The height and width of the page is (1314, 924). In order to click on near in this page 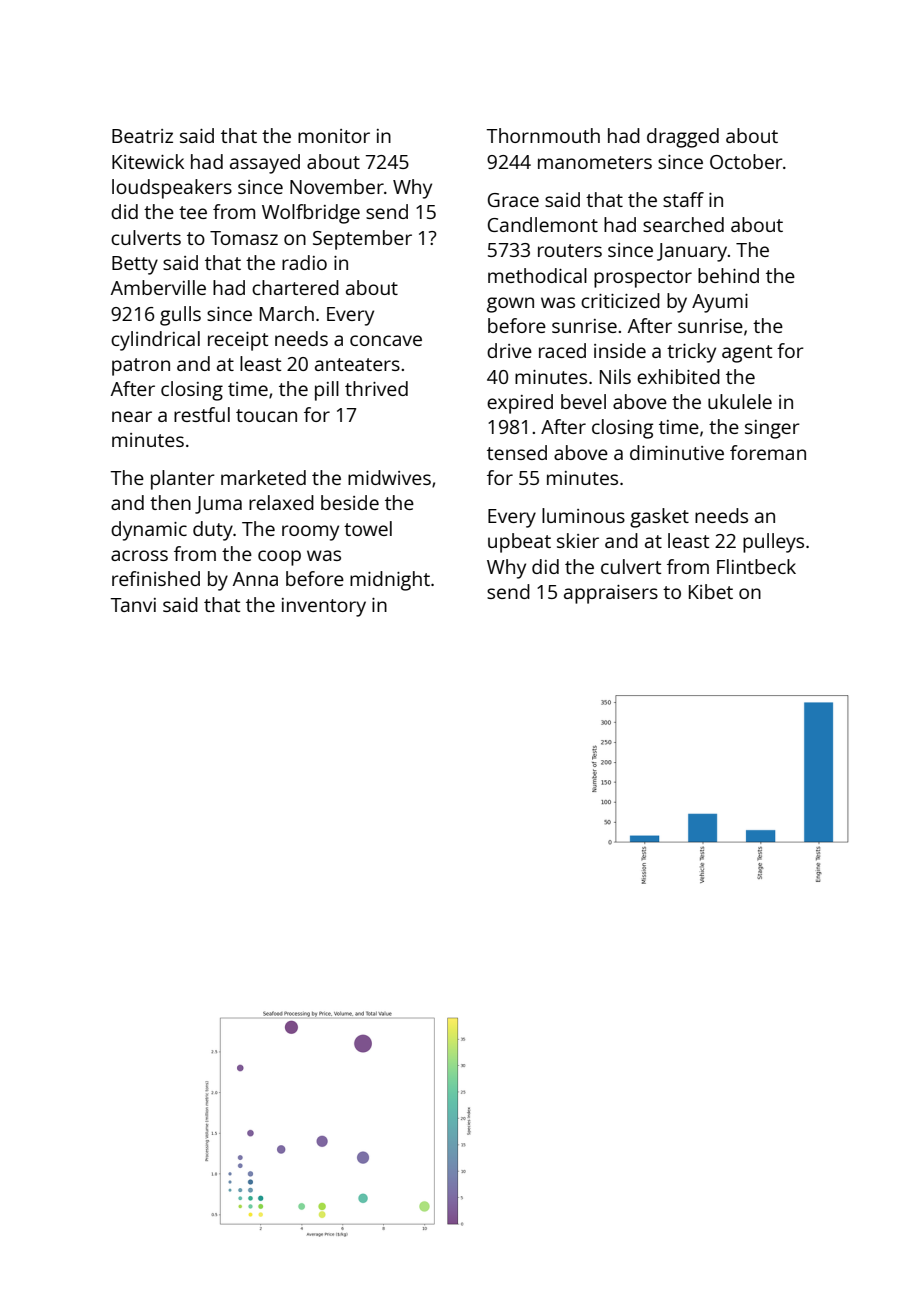, I will do `click(132, 416)`.
